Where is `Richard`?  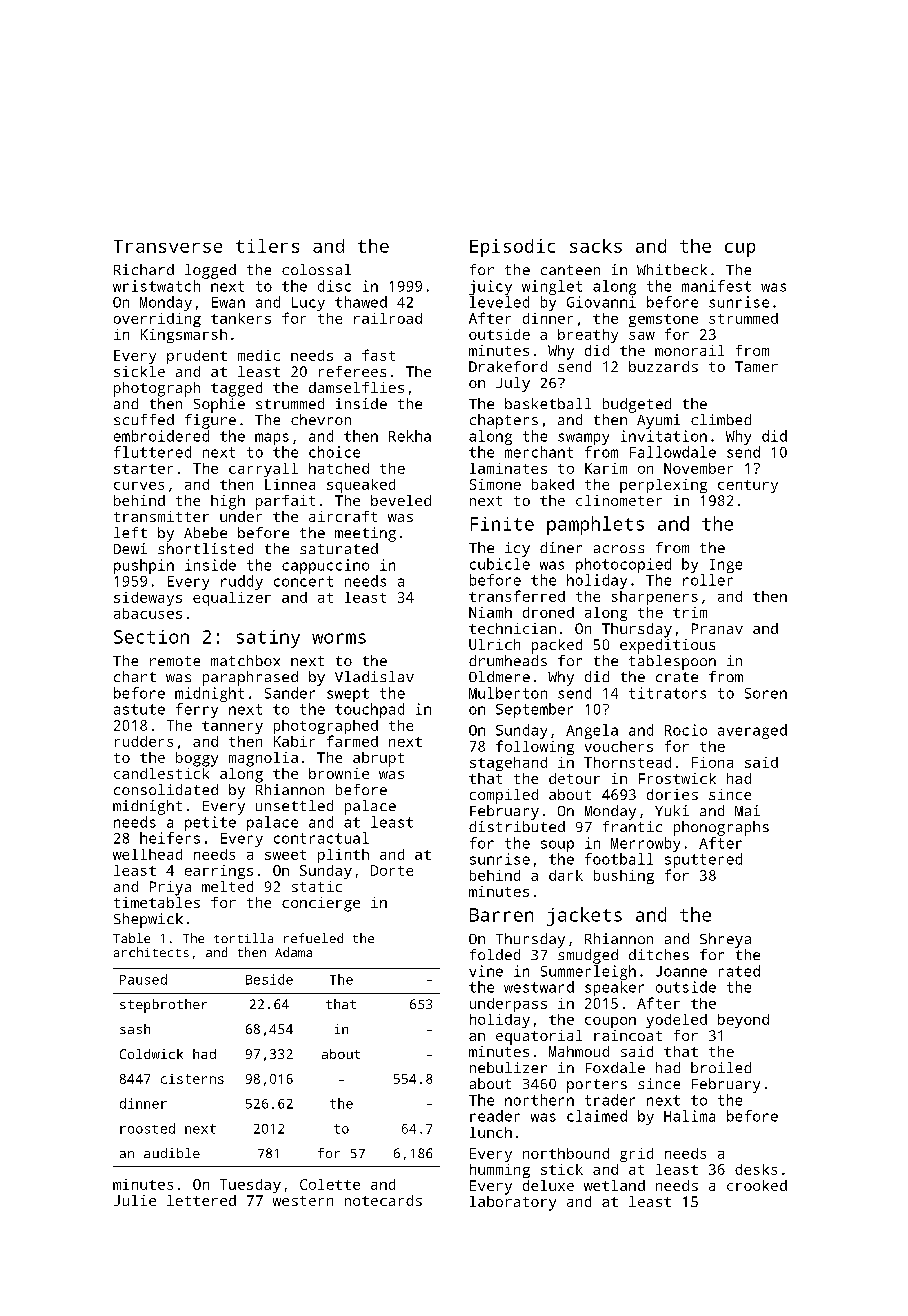 Richard is located at coordinates (144, 269).
